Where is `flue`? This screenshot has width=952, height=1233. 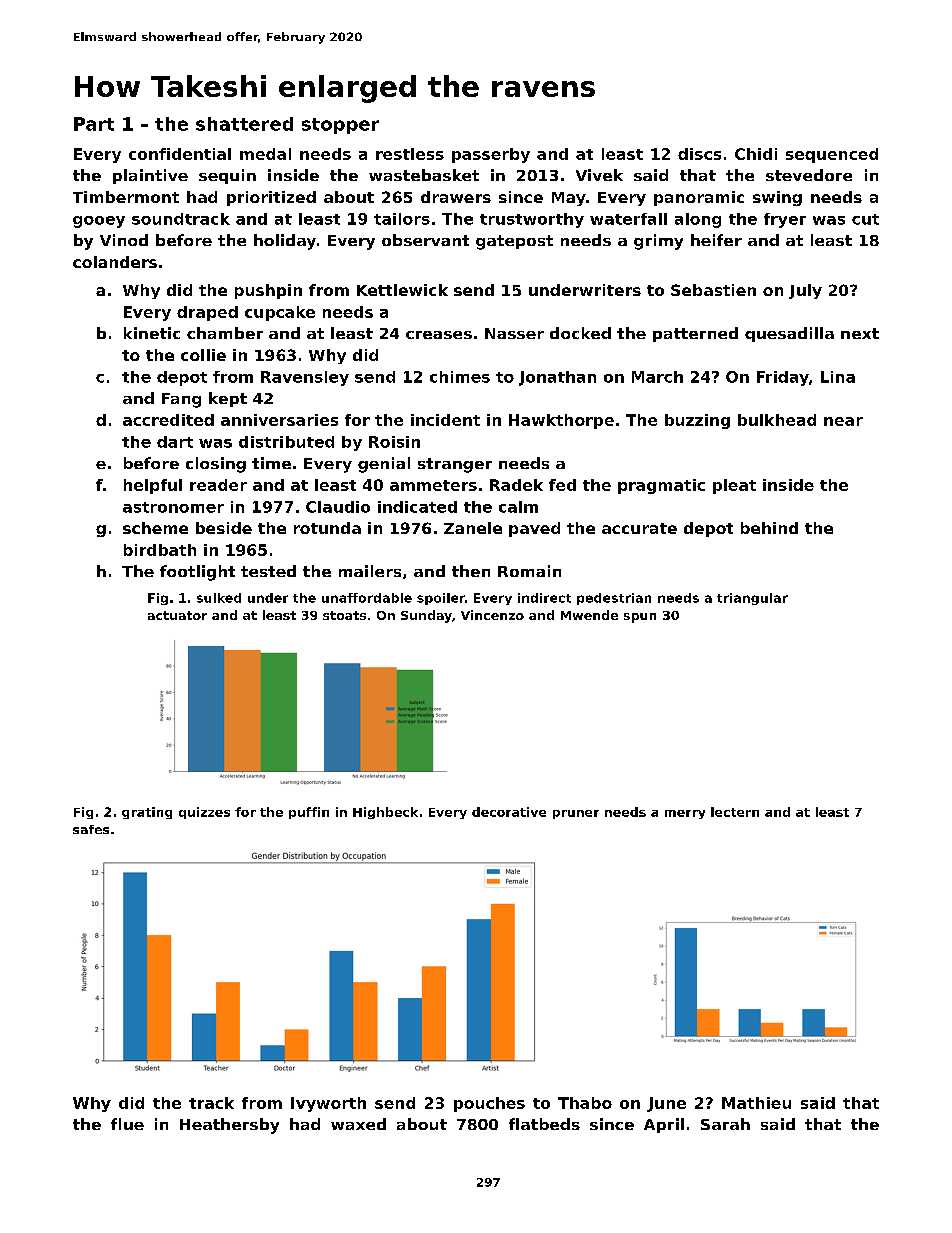
flue is located at coordinates (127, 1124).
